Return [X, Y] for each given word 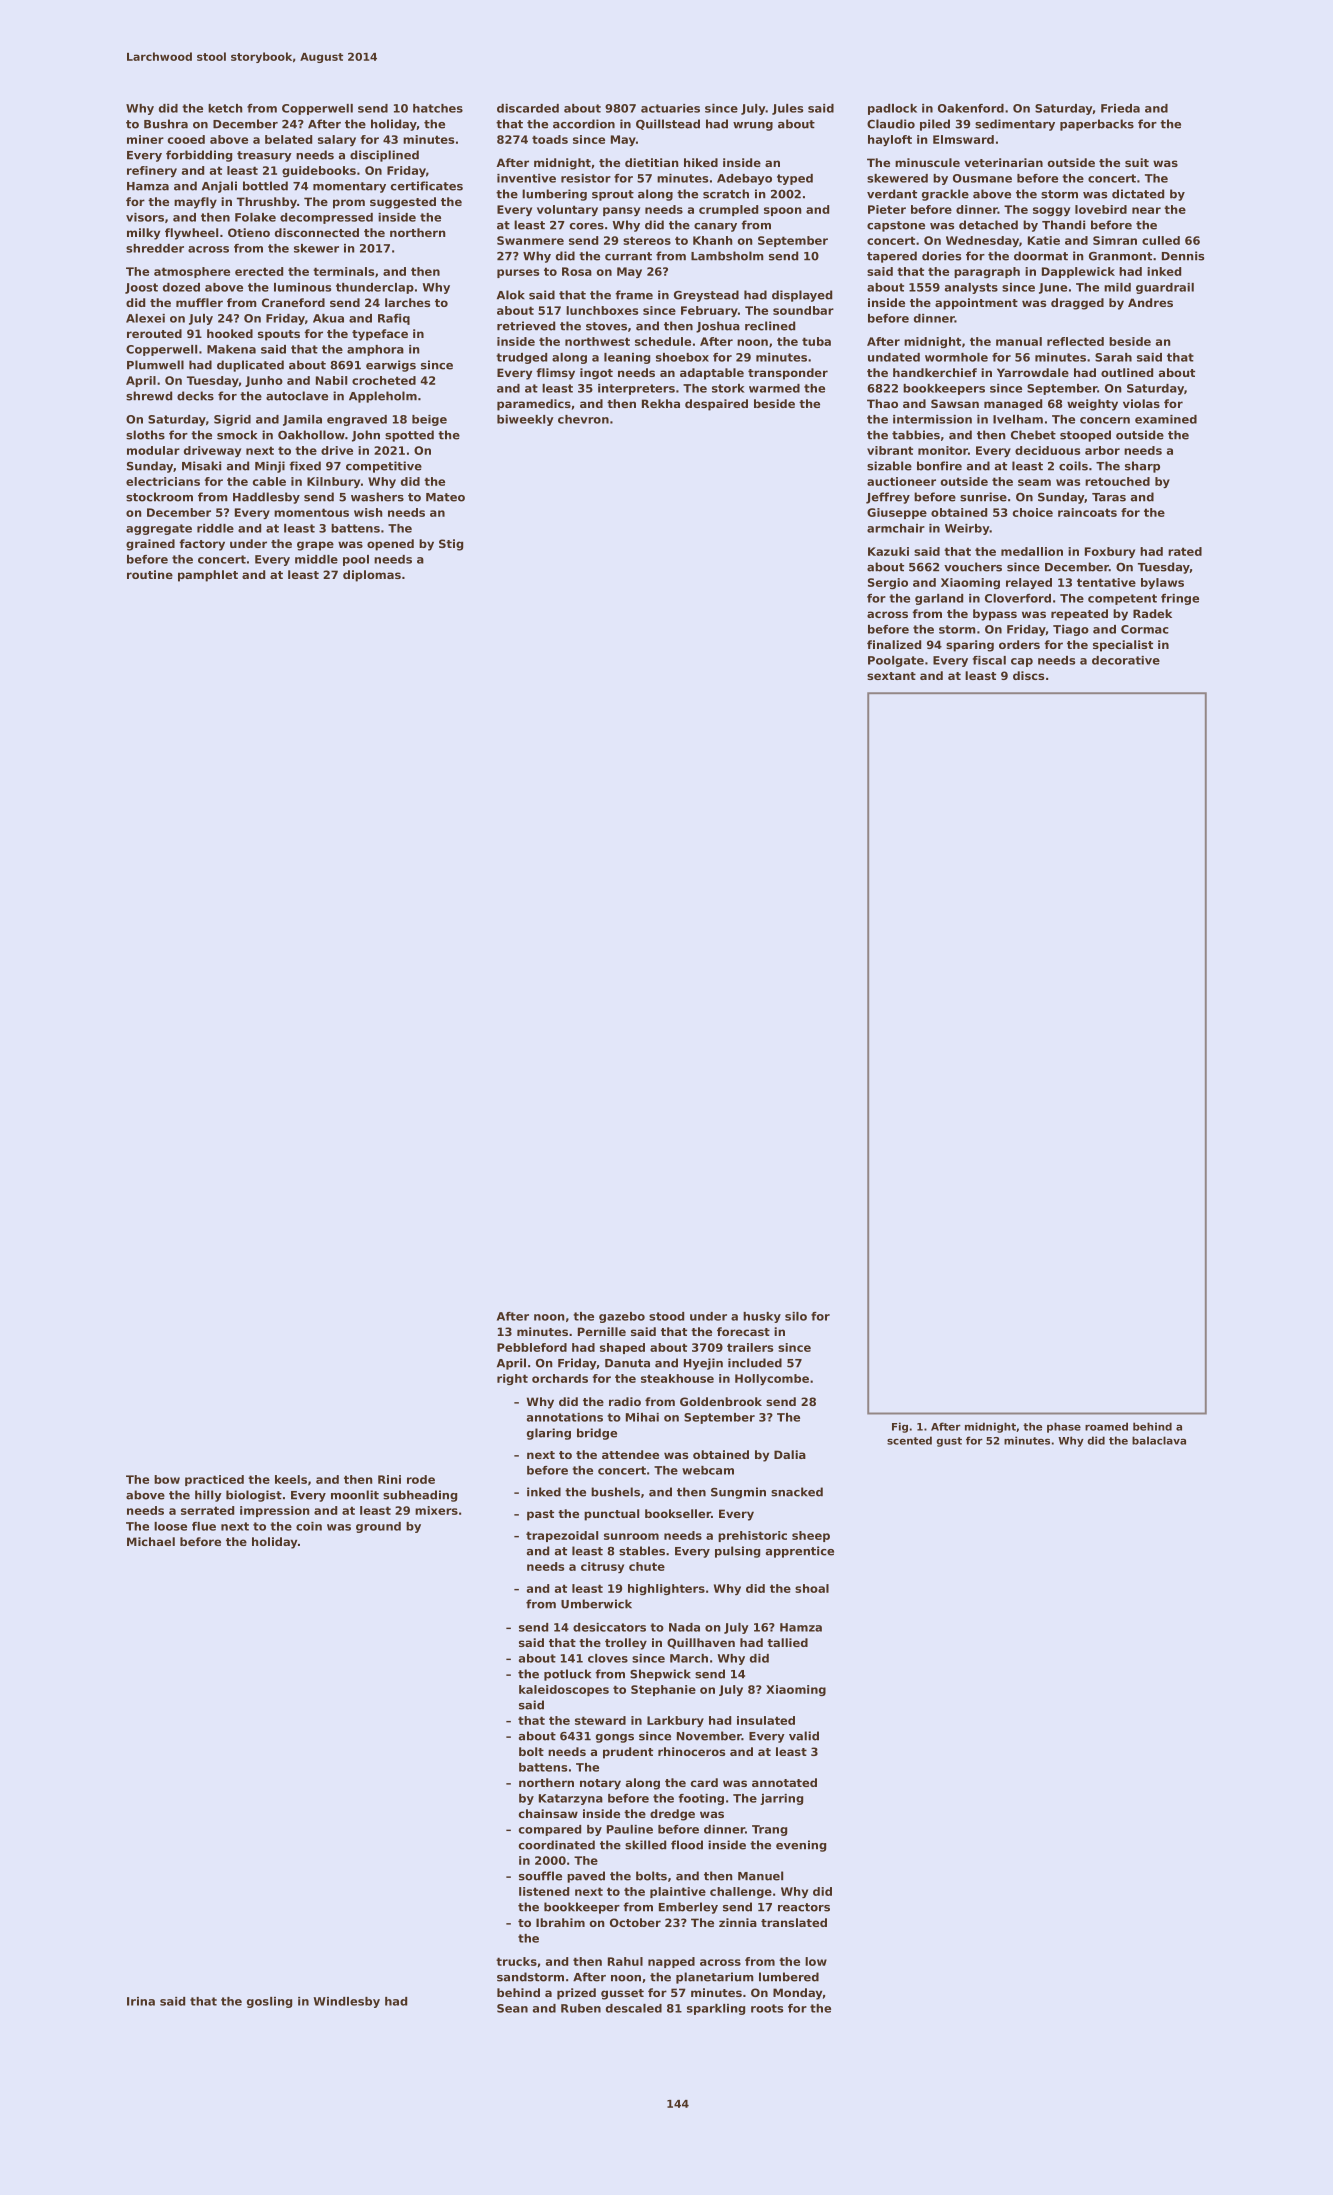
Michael [151, 1541]
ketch [225, 108]
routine [150, 574]
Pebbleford [532, 1347]
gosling [269, 2002]
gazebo [622, 1317]
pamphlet [208, 576]
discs [1028, 675]
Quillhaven [701, 1643]
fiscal [989, 660]
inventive [526, 178]
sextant [891, 676]
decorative [1126, 660]
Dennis [1183, 256]
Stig [451, 545]
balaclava [1159, 1440]
